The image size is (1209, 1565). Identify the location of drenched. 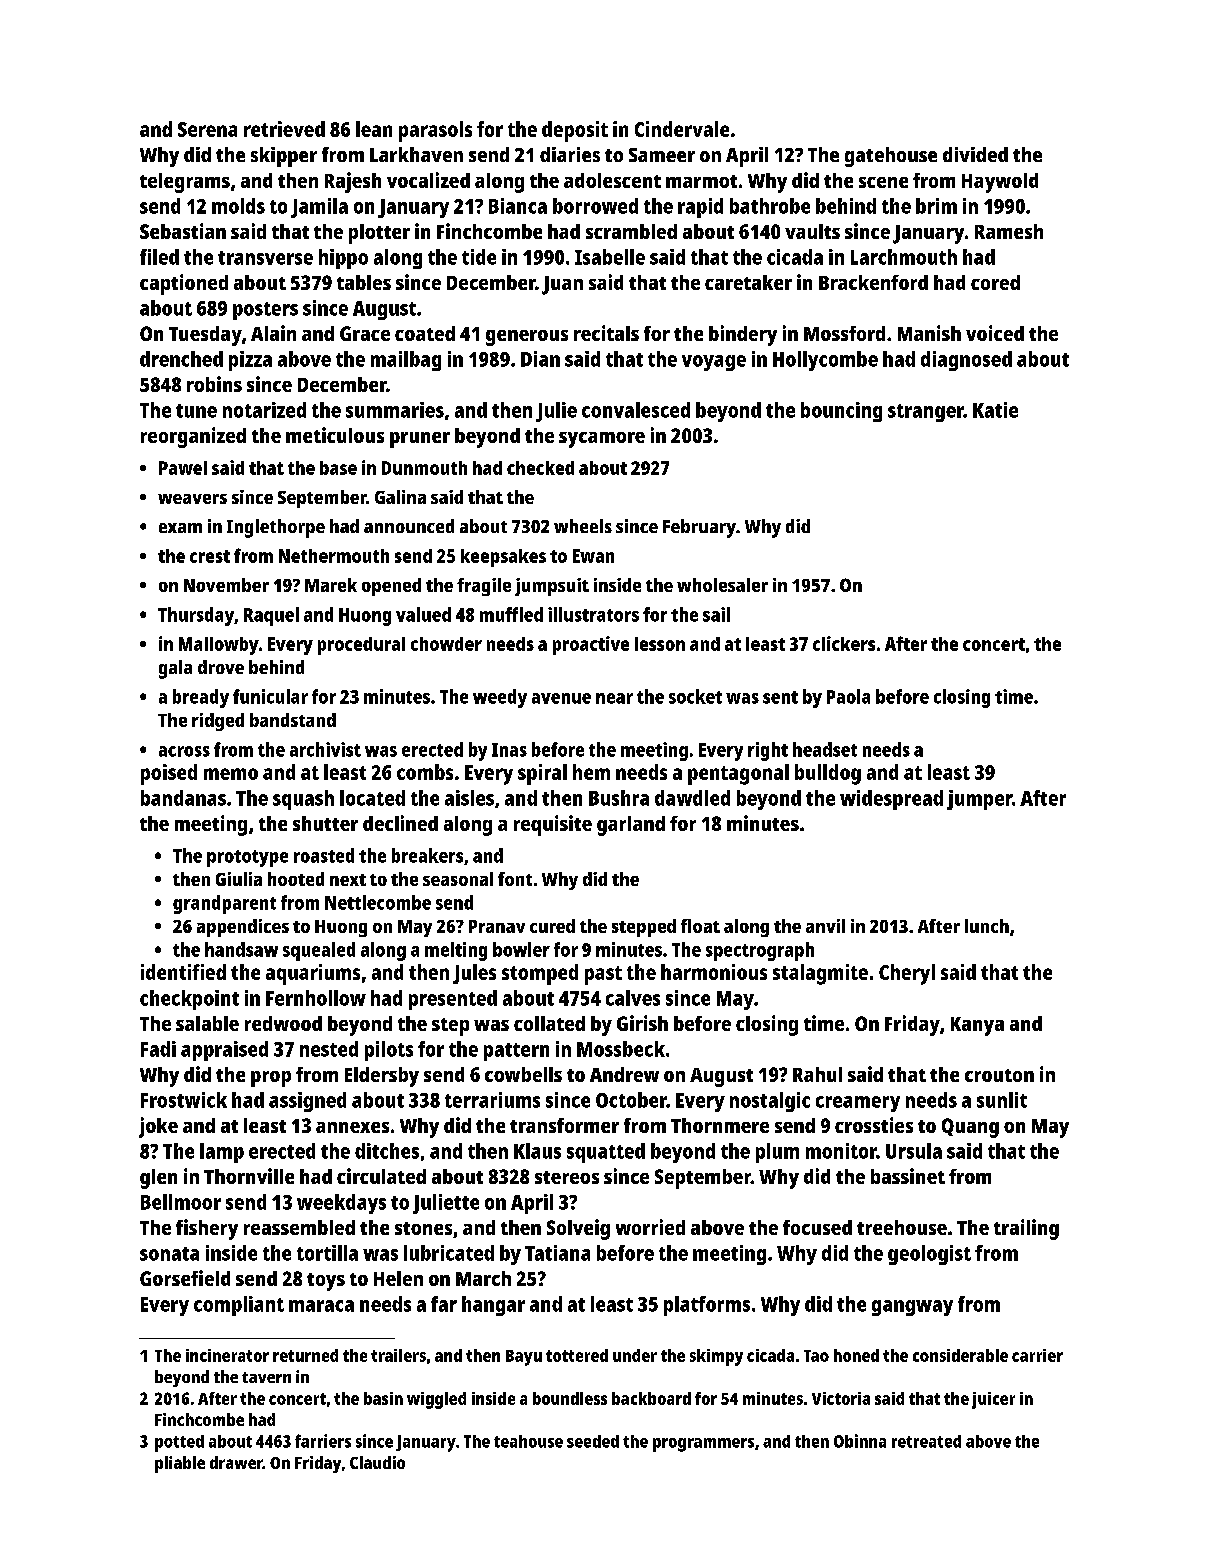
(181, 359).
